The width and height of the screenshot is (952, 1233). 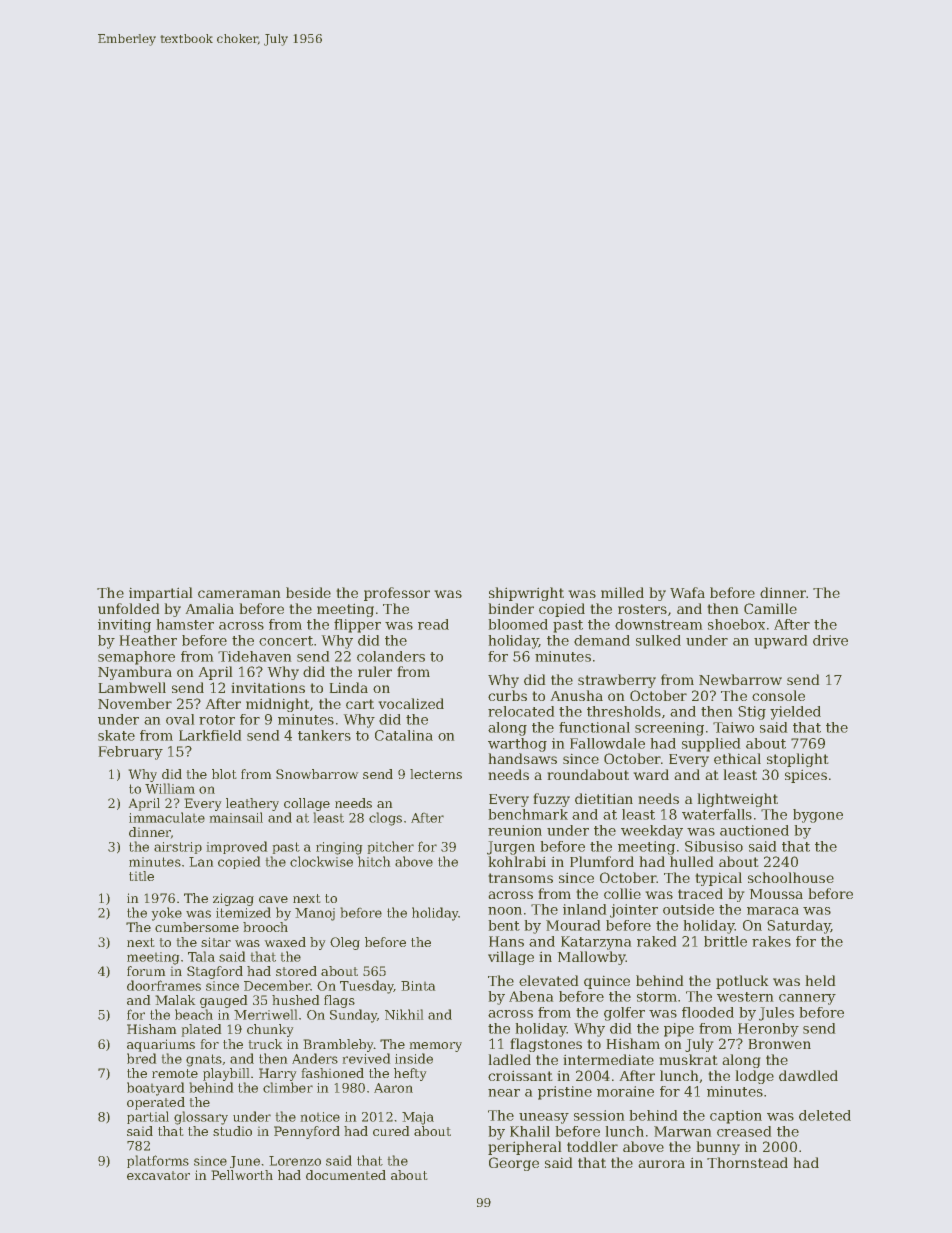 What do you see at coordinates (158, 1175) in the screenshot?
I see `excavator` at bounding box center [158, 1175].
